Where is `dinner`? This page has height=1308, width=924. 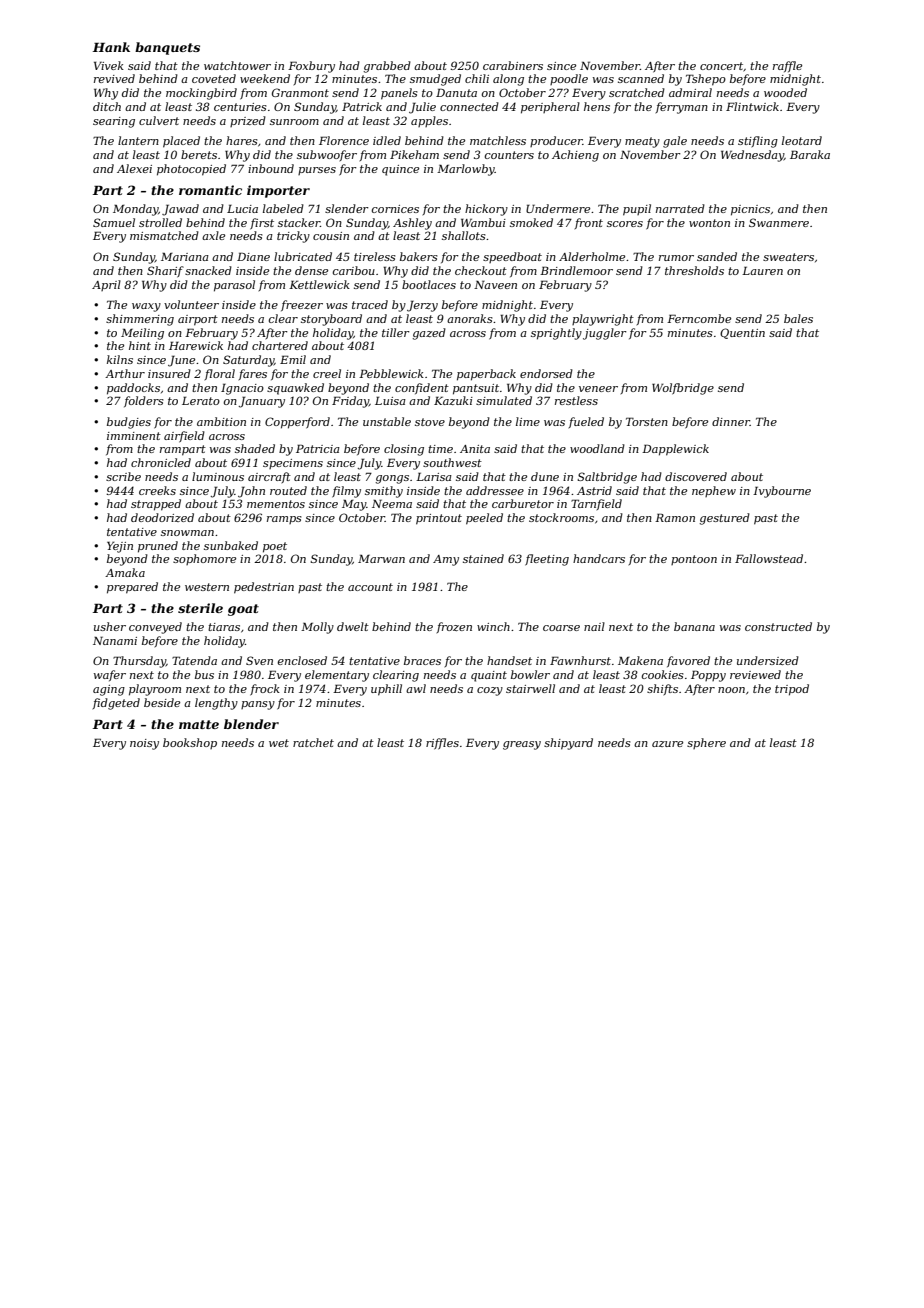
dinner is located at coordinates (731, 421).
